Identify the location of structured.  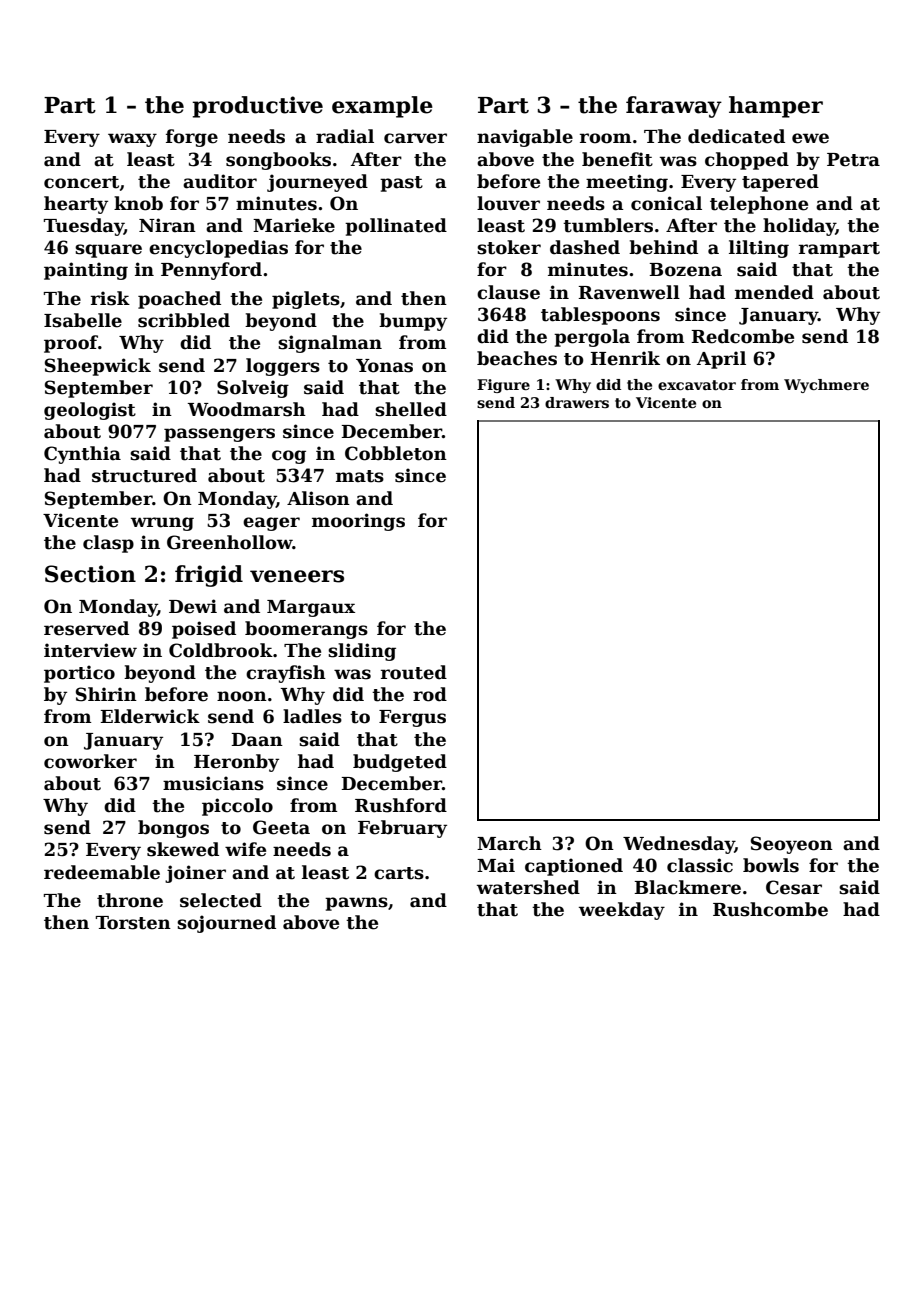
(144, 475).
